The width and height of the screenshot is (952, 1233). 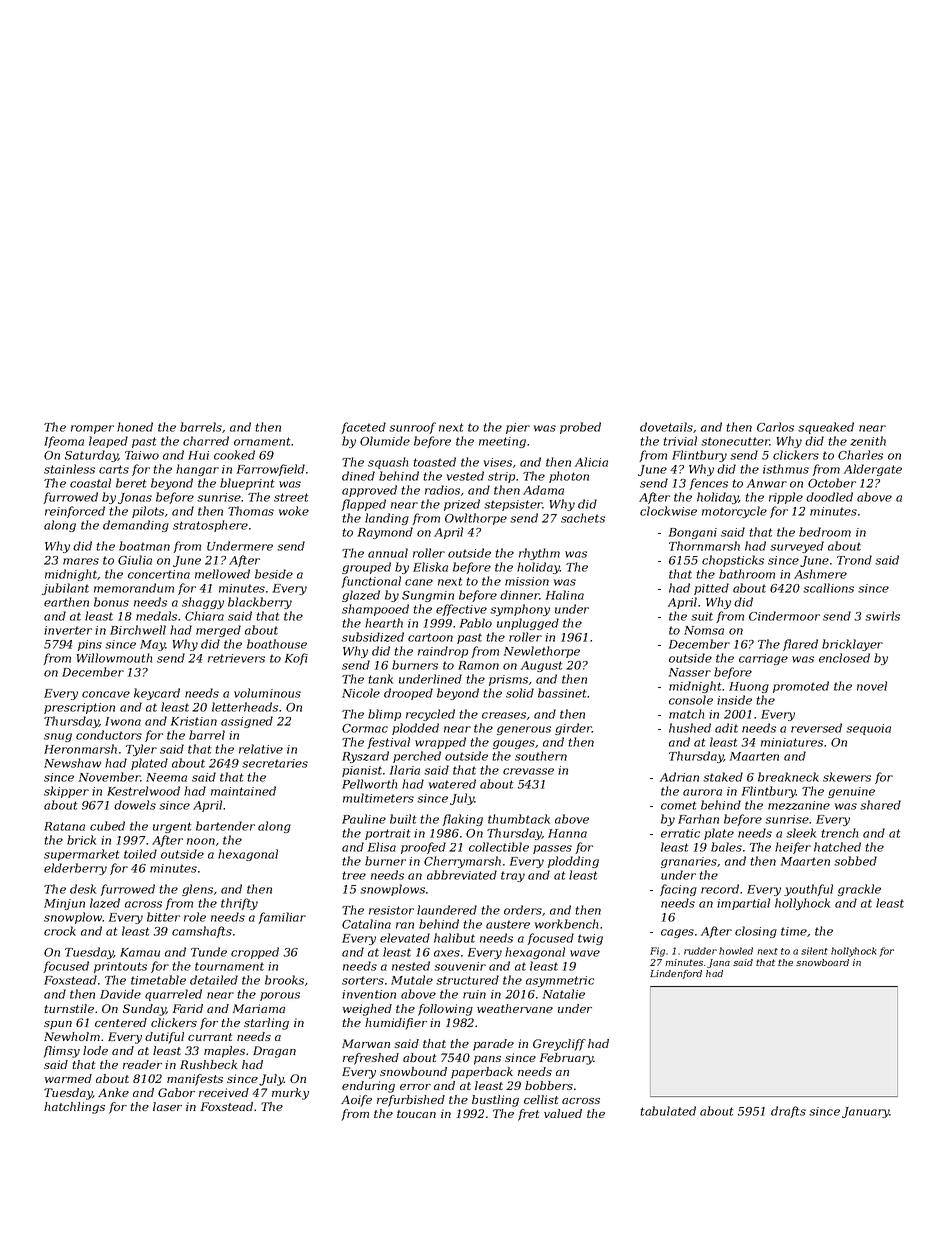 I want to click on relative, so click(x=261, y=749).
